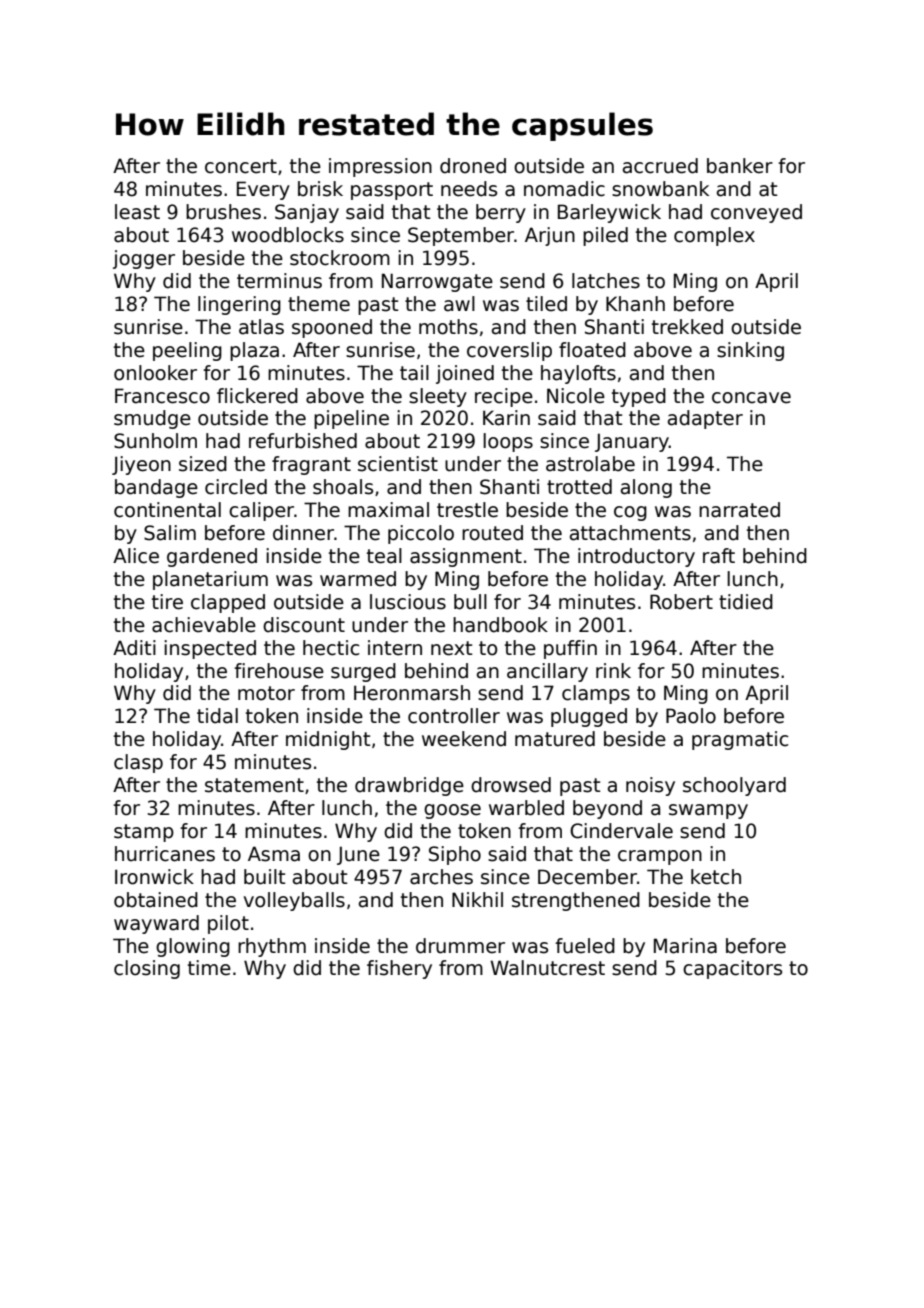 The image size is (924, 1308). Describe the element at coordinates (506, 418) in the screenshot. I see `Karin` at that location.
